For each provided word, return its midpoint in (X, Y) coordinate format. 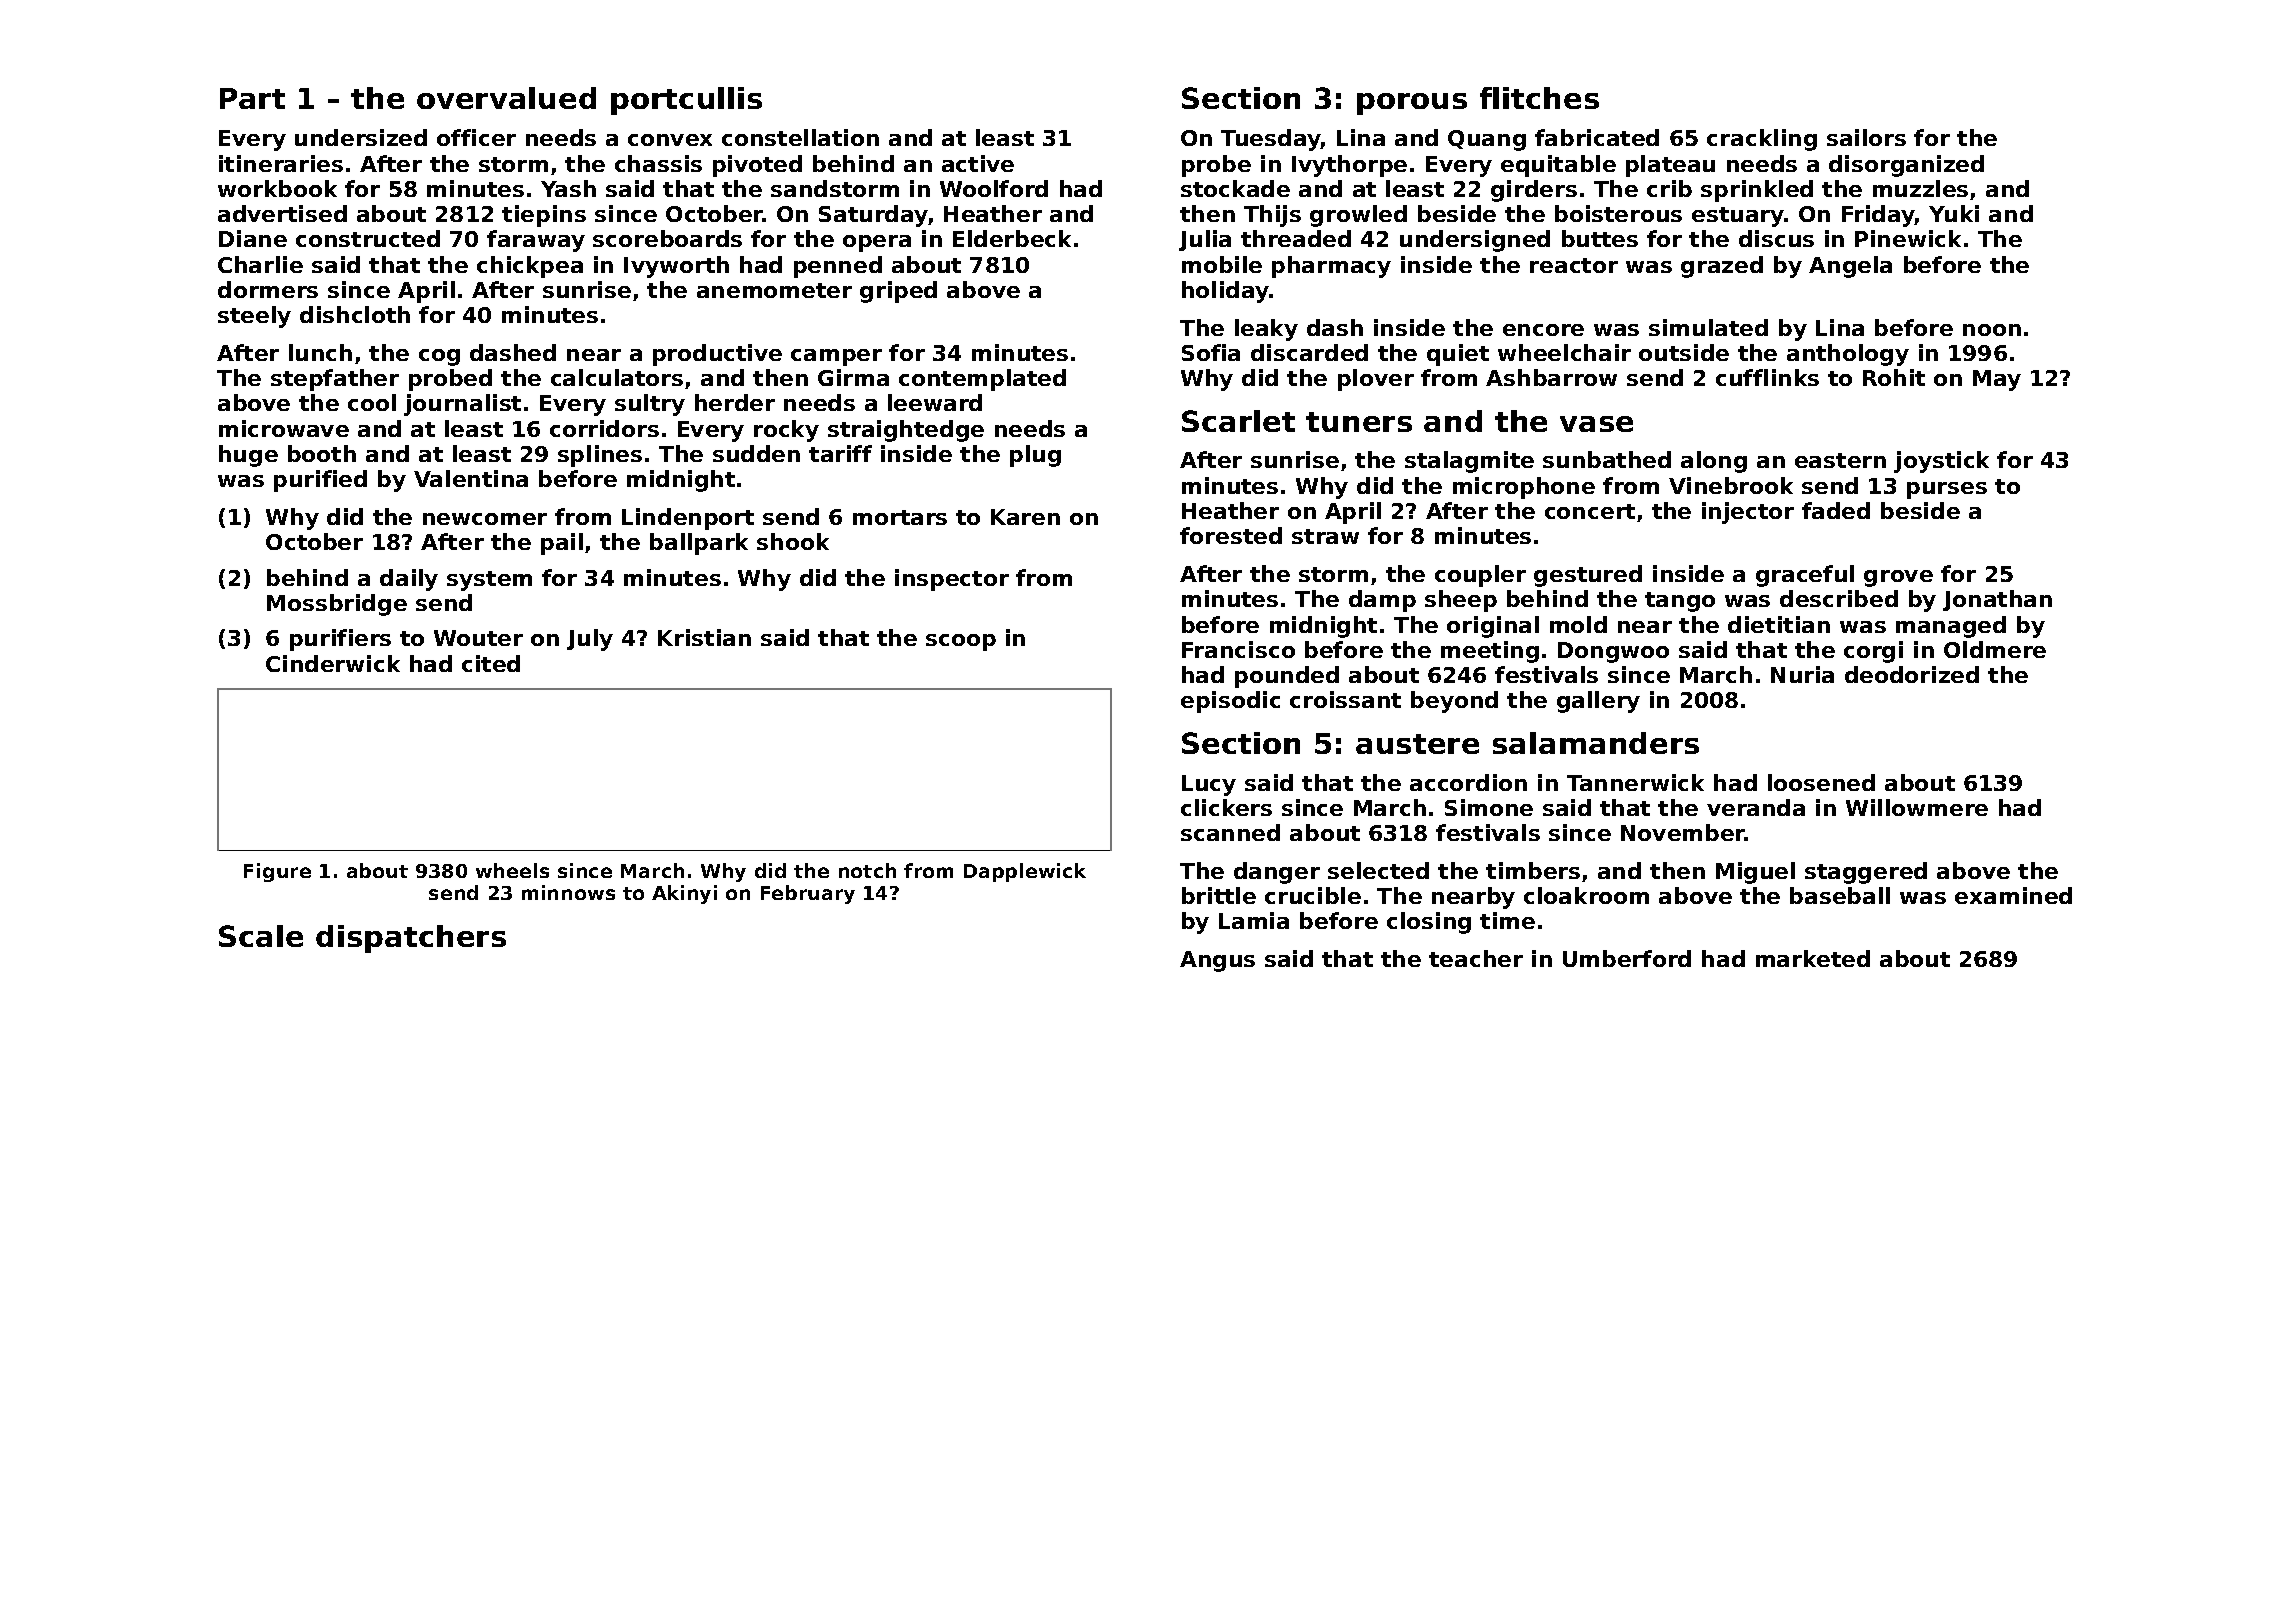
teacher (1476, 958)
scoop (961, 642)
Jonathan (1997, 600)
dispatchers (411, 939)
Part (252, 98)
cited (491, 663)
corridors (604, 428)
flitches (1539, 98)
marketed (1813, 958)
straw (1325, 536)
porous (1412, 104)
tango (1680, 602)
